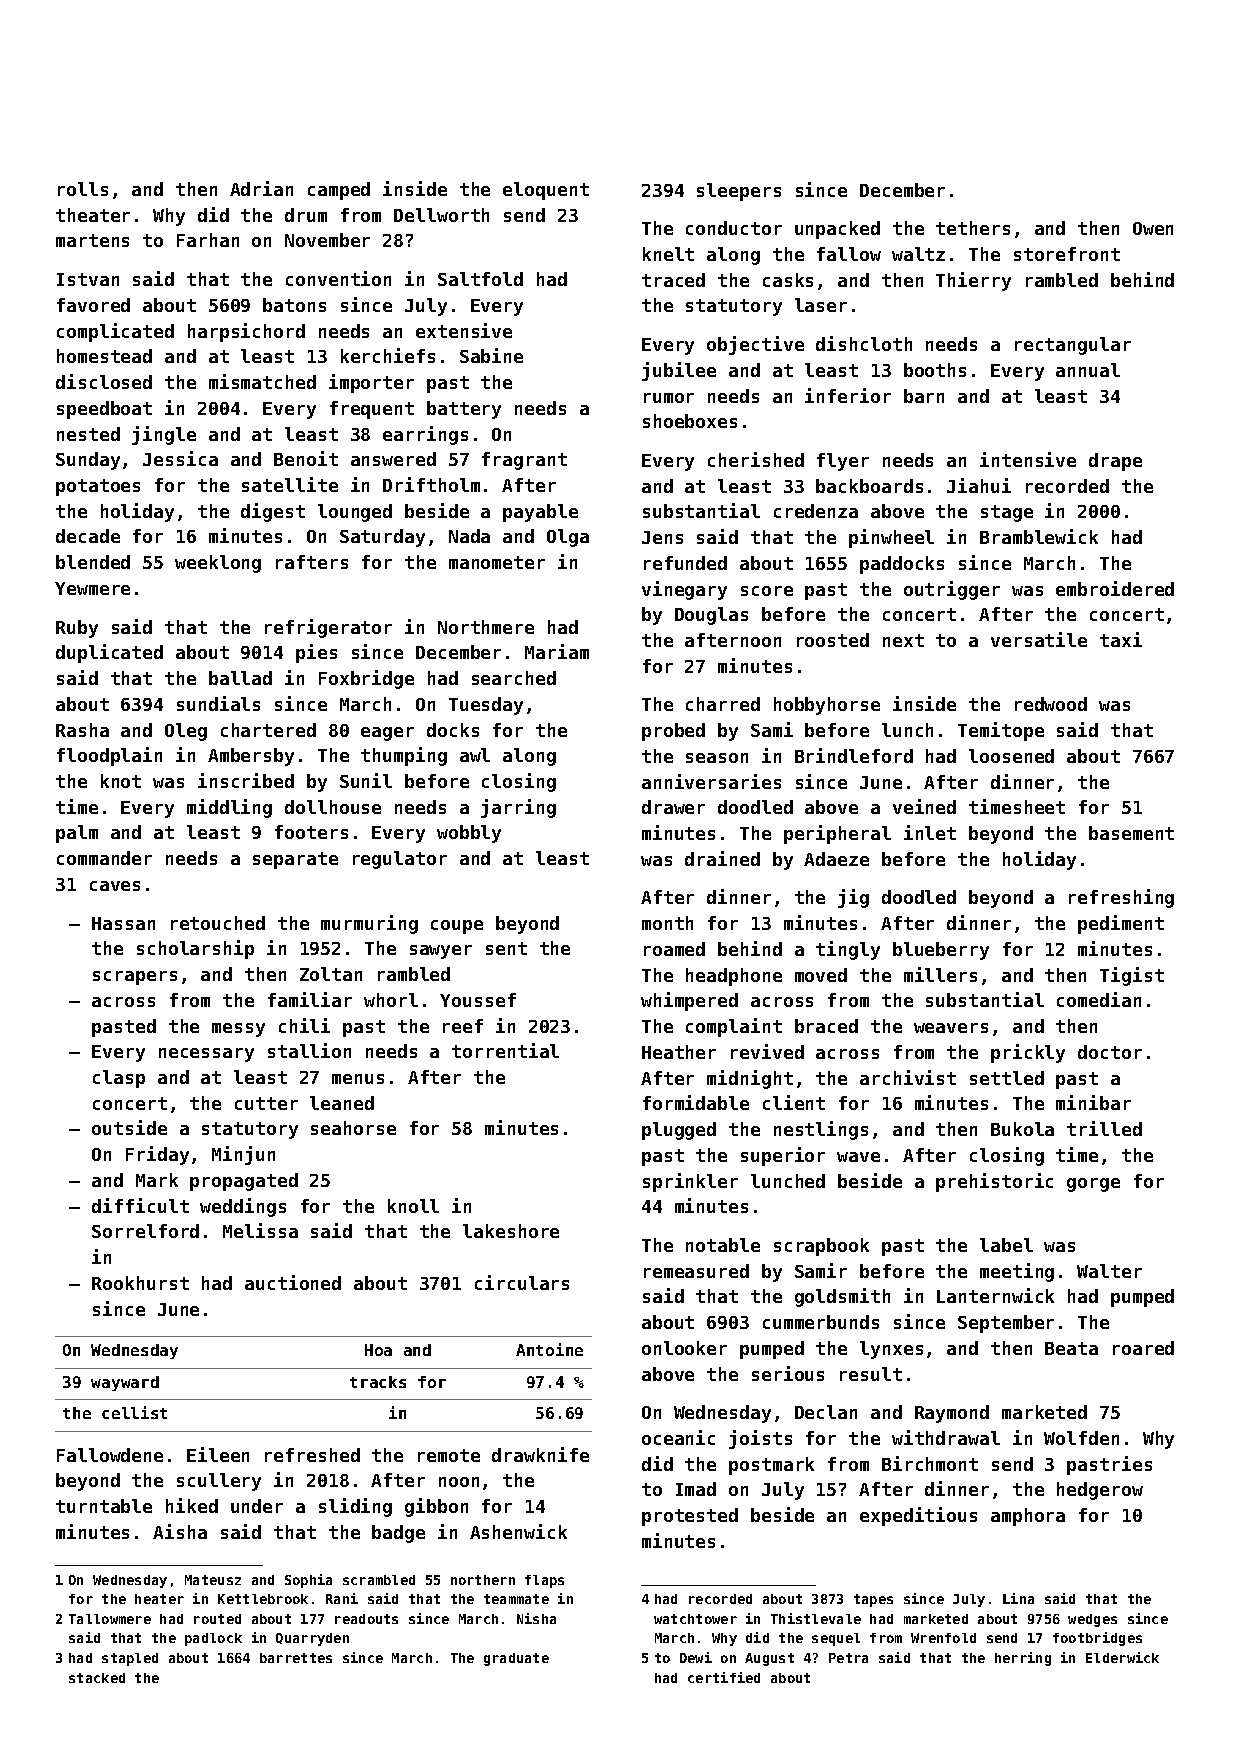 This page has width=1233, height=1744. Describe the element at coordinates (243, 1155) in the page. I see `Minjun` at that location.
